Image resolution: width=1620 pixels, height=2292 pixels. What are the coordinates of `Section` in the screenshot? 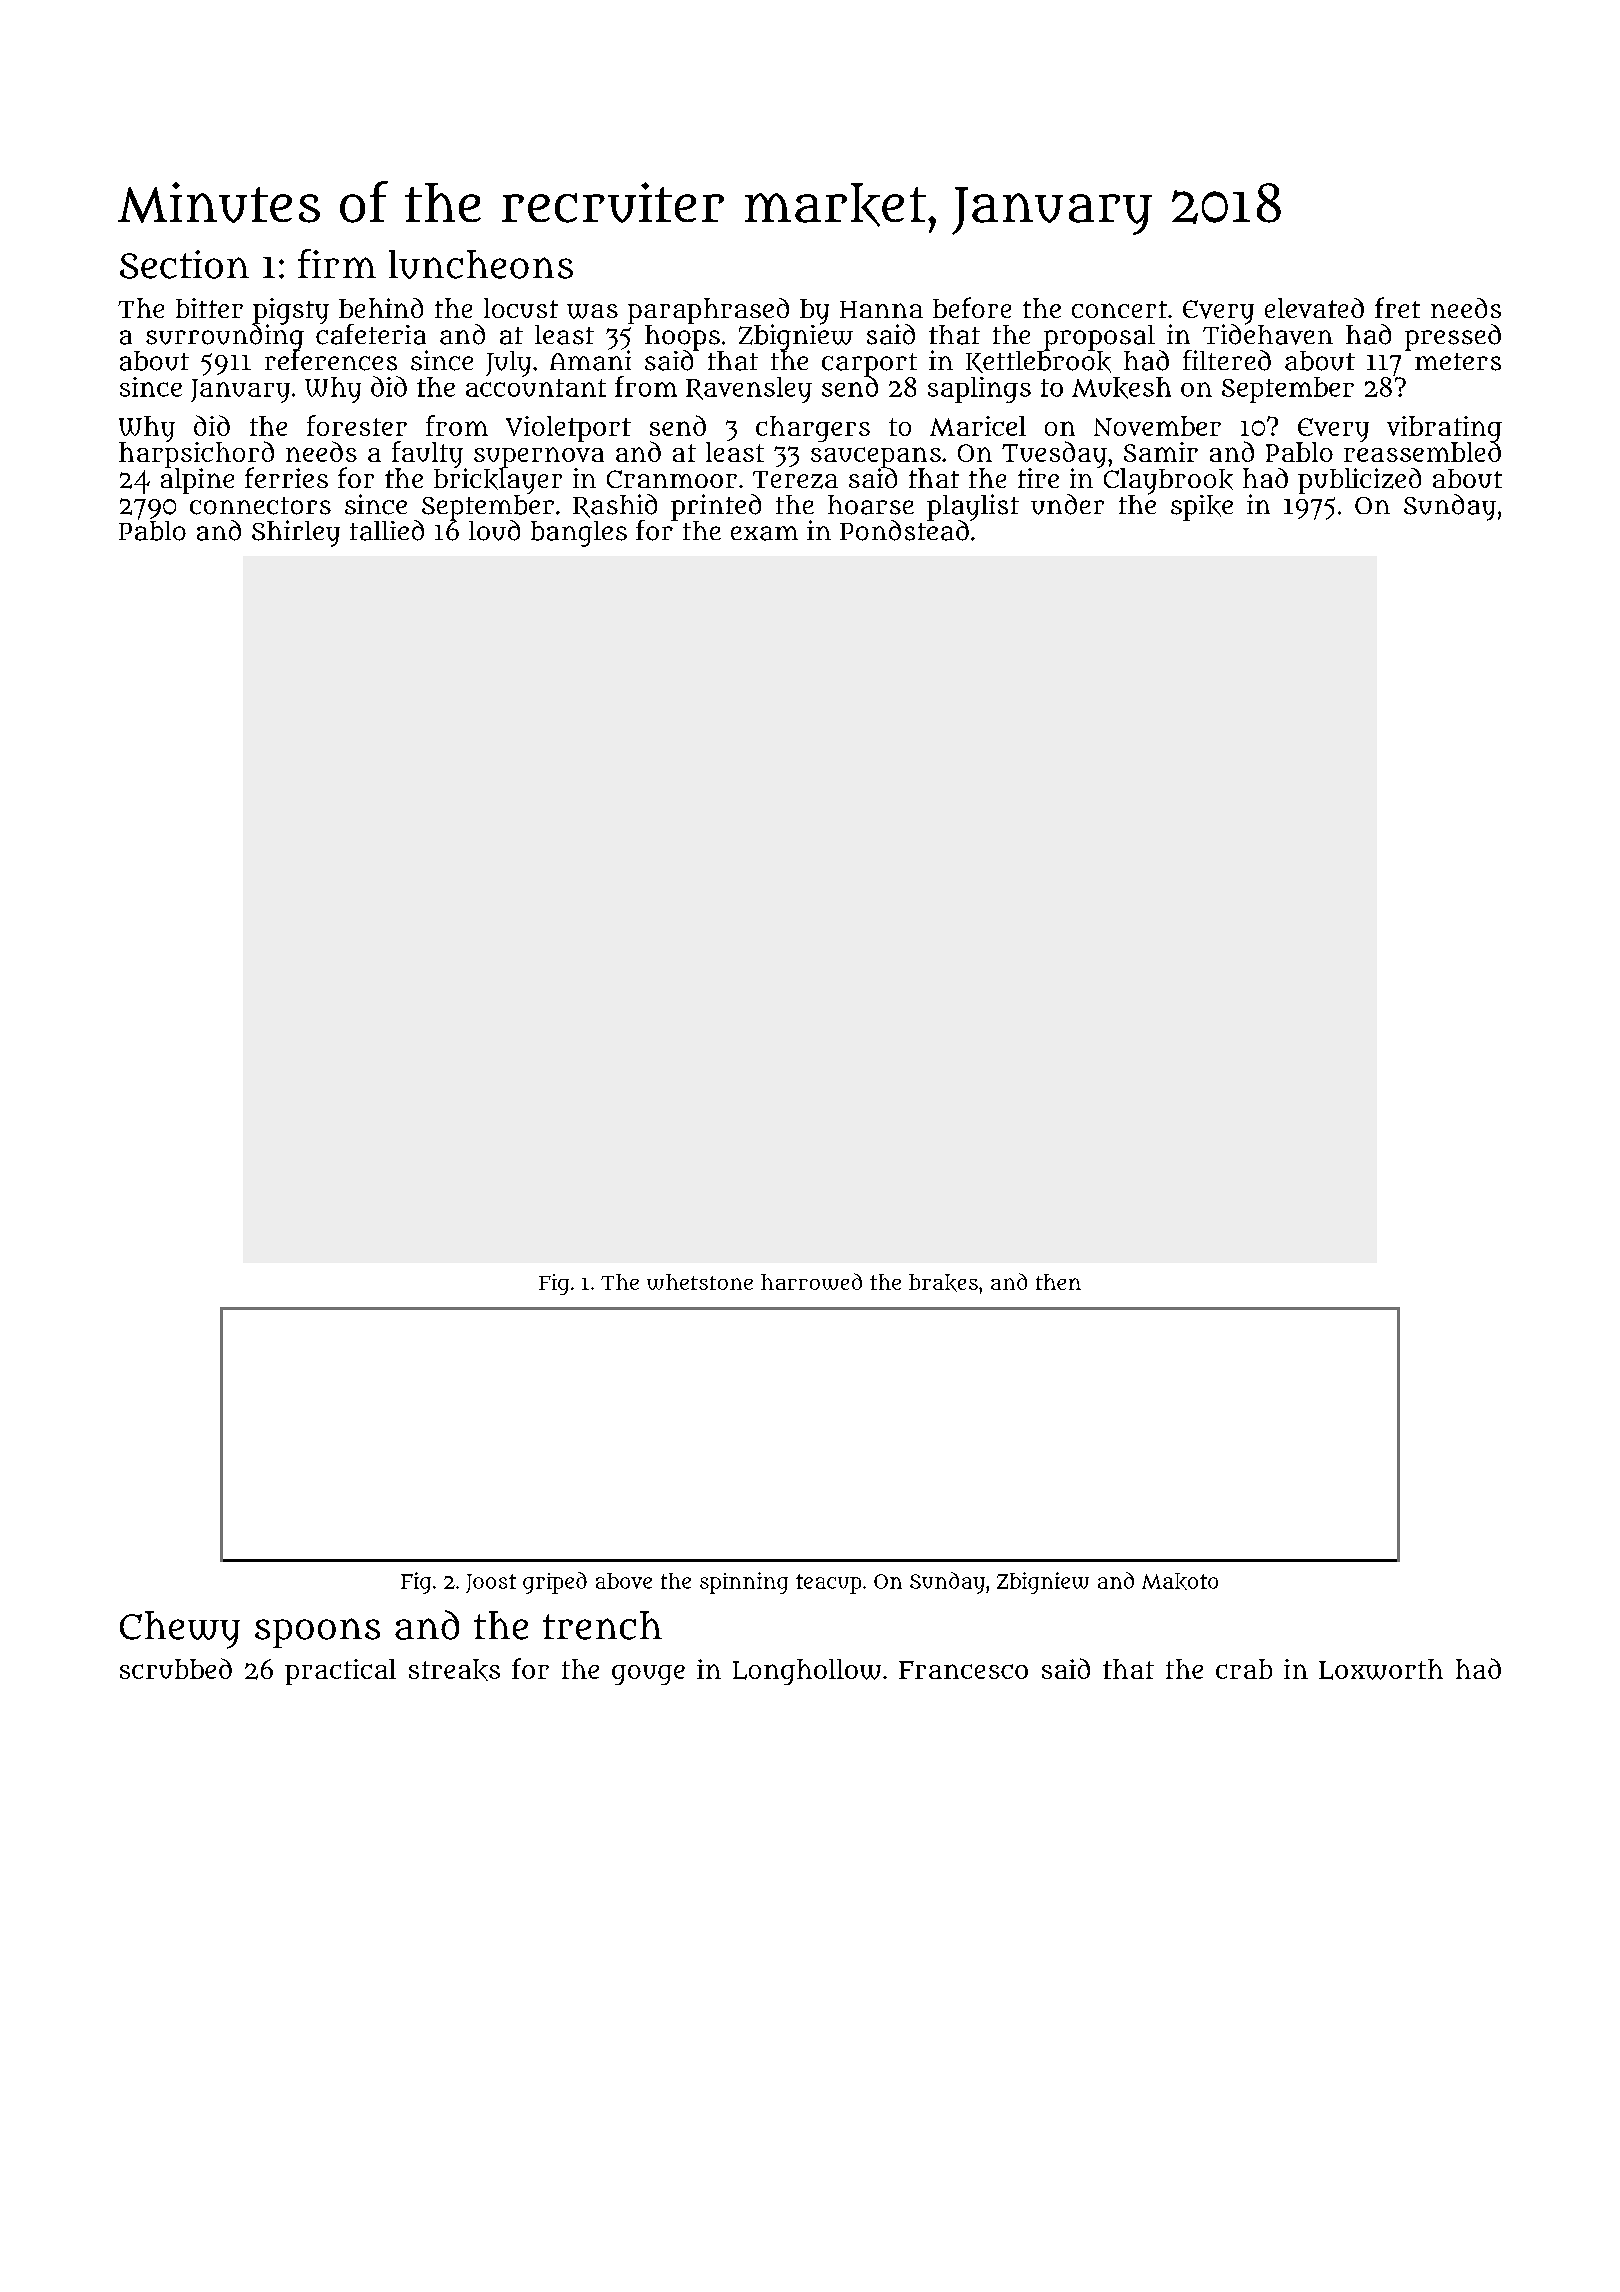 It's located at (184, 264).
